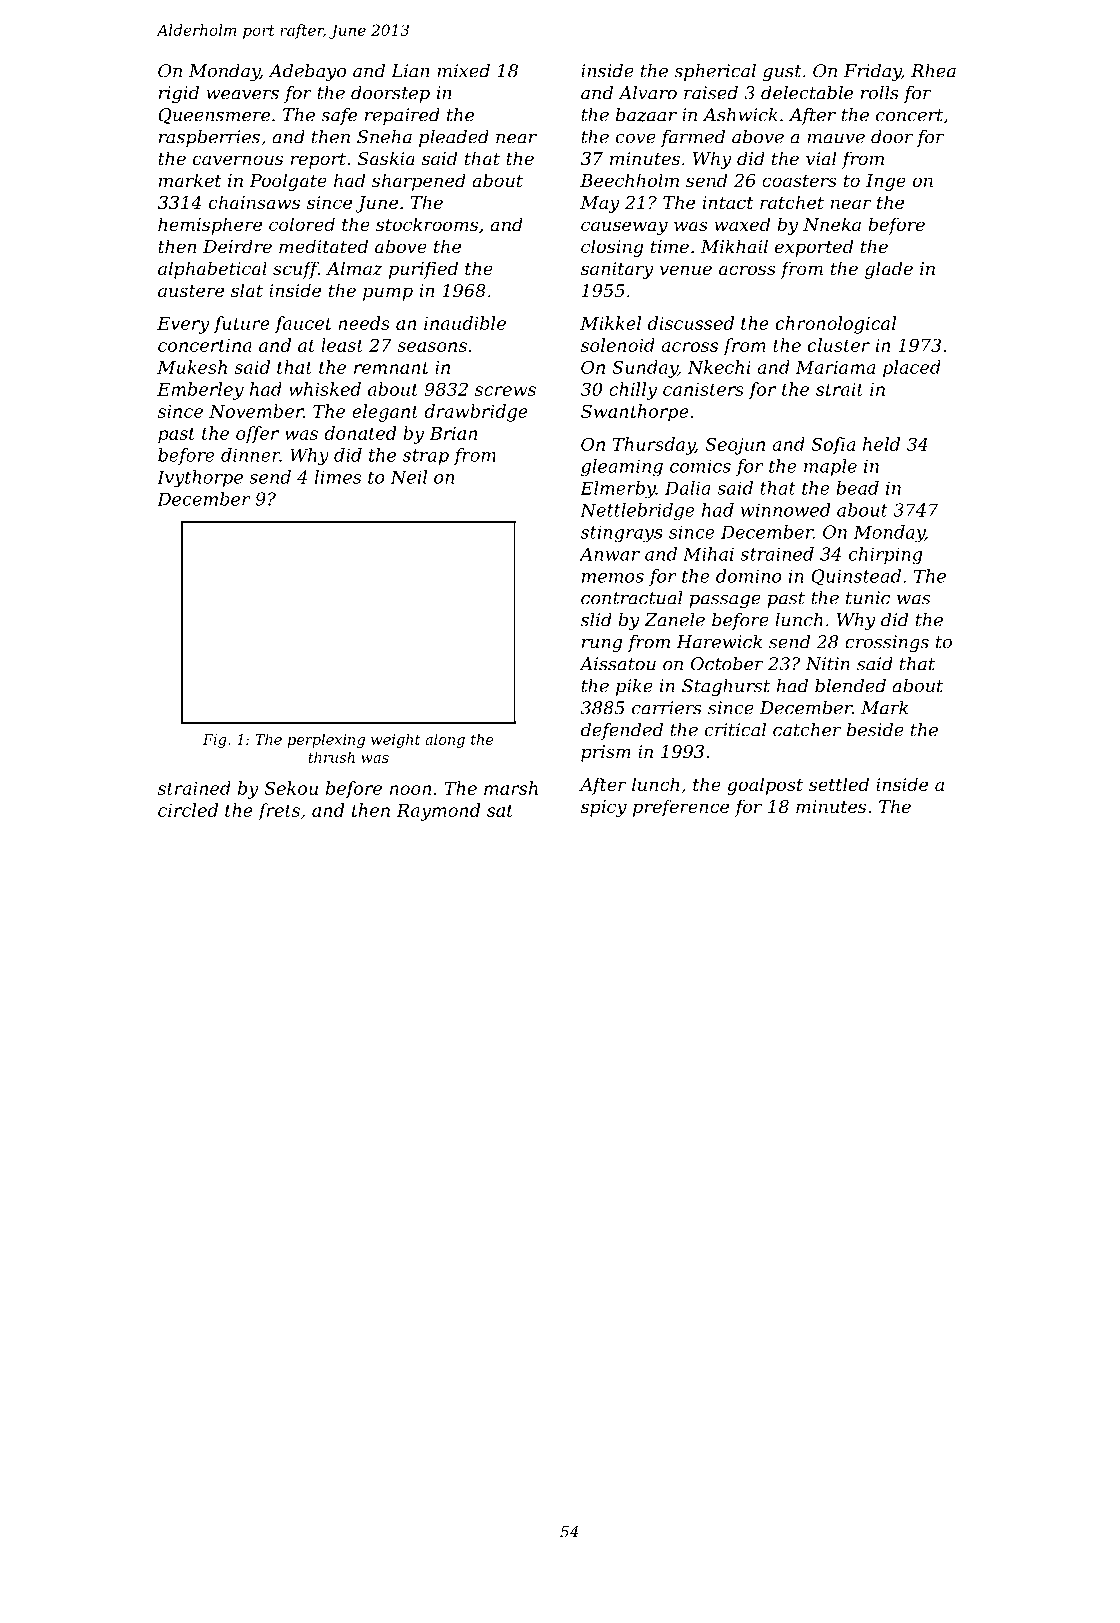 The width and height of the page is (1120, 1623). Describe the element at coordinates (215, 741) in the page. I see `Fig` at that location.
